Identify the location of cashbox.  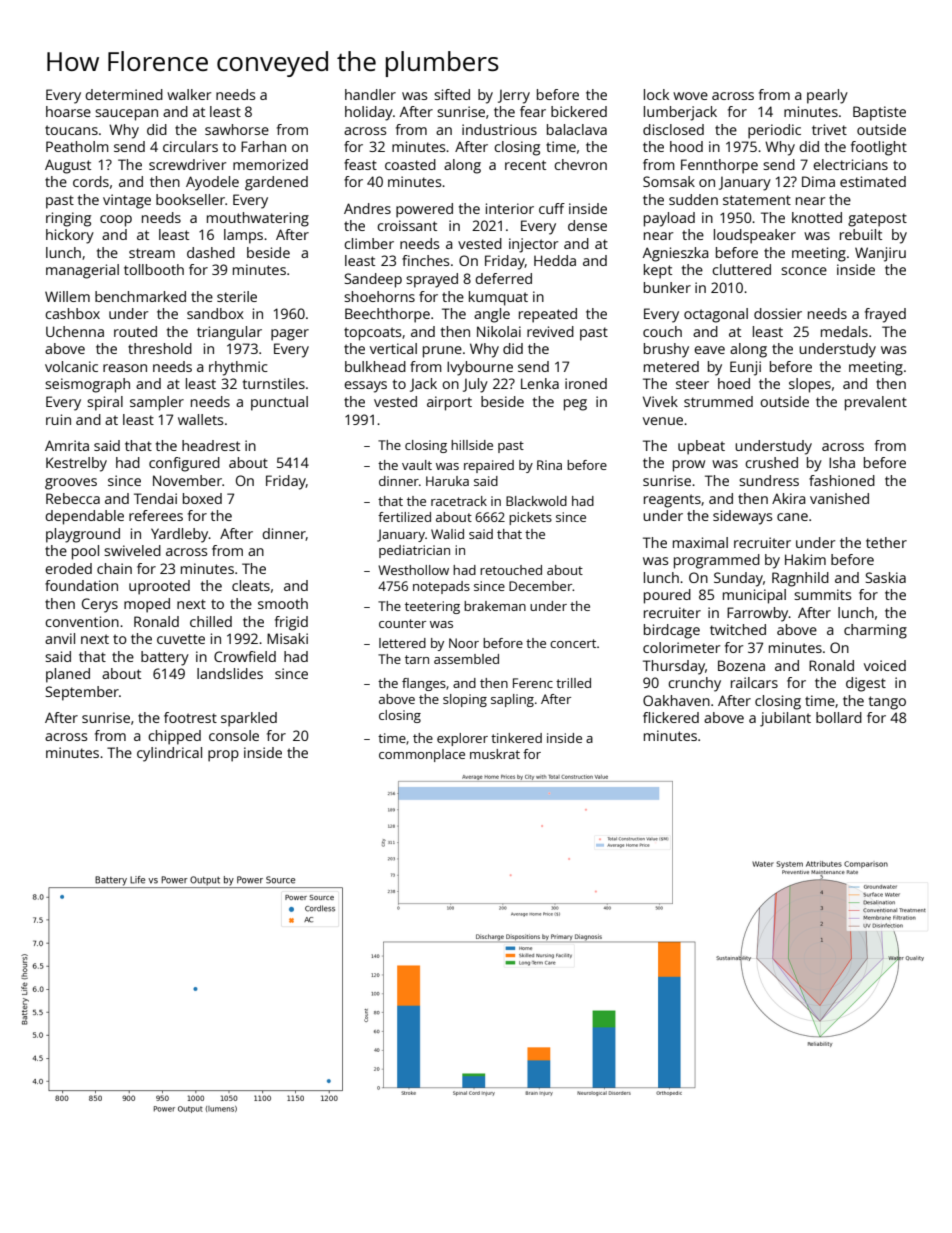
(72, 313).
